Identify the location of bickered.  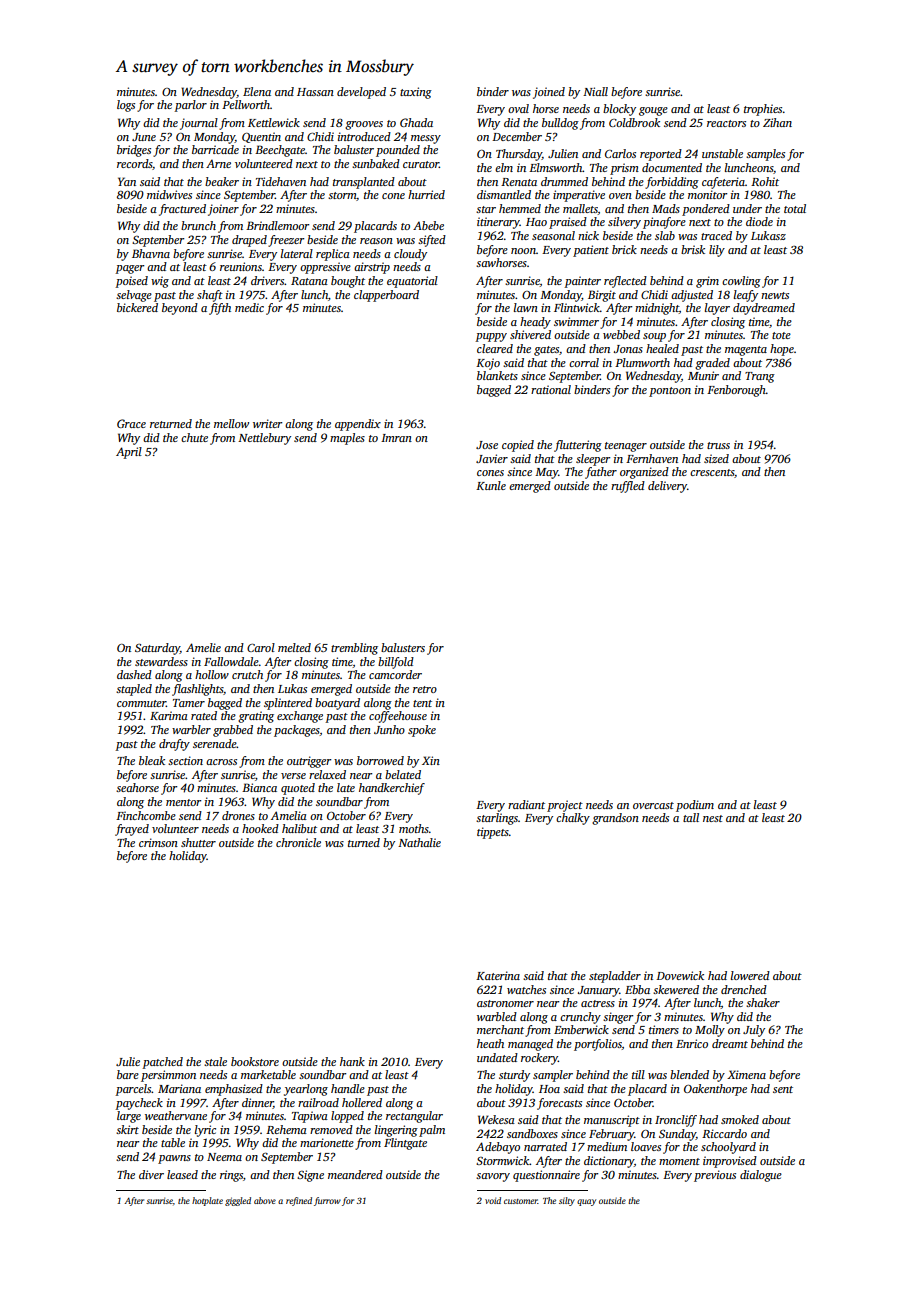
(137, 307).
